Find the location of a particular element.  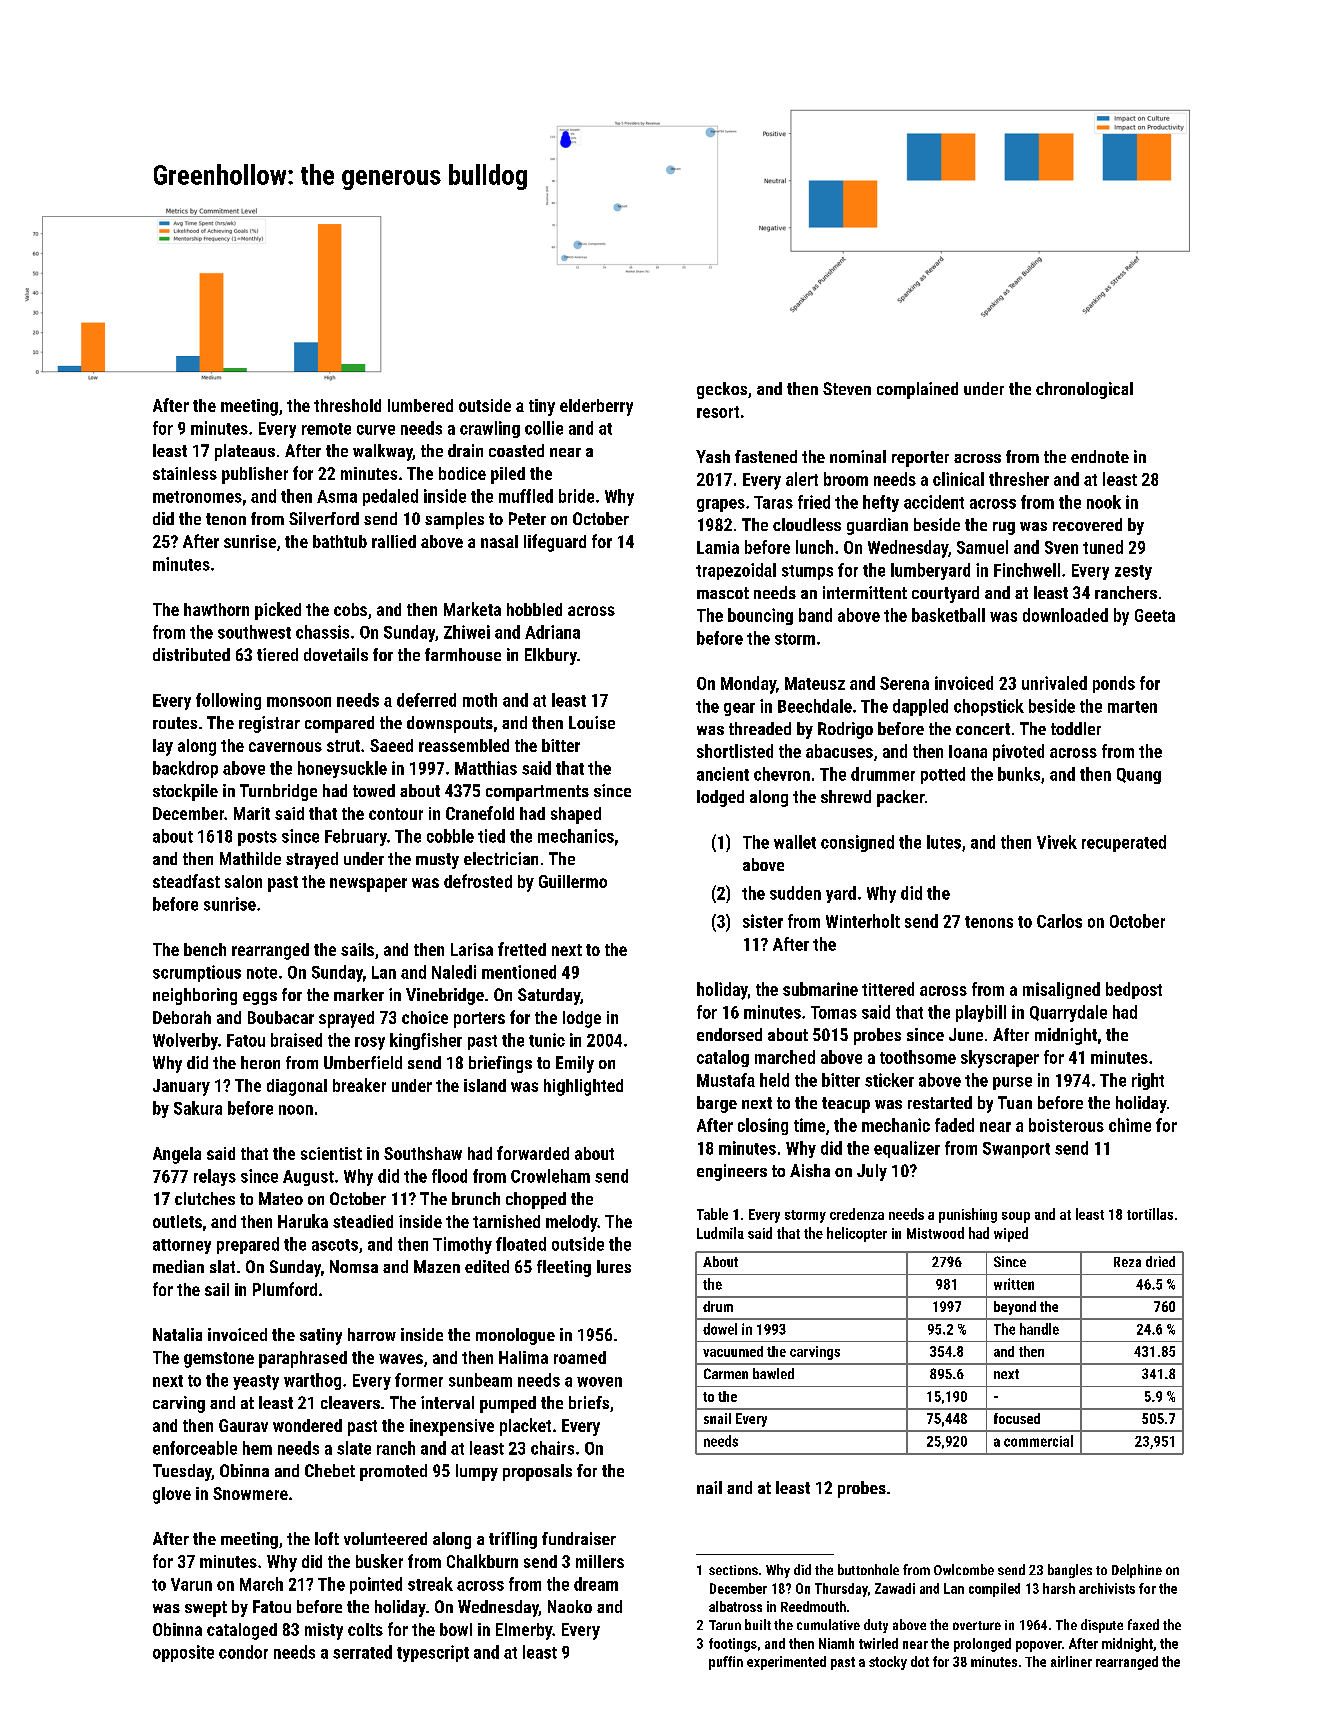

geckos is located at coordinates (722, 390).
